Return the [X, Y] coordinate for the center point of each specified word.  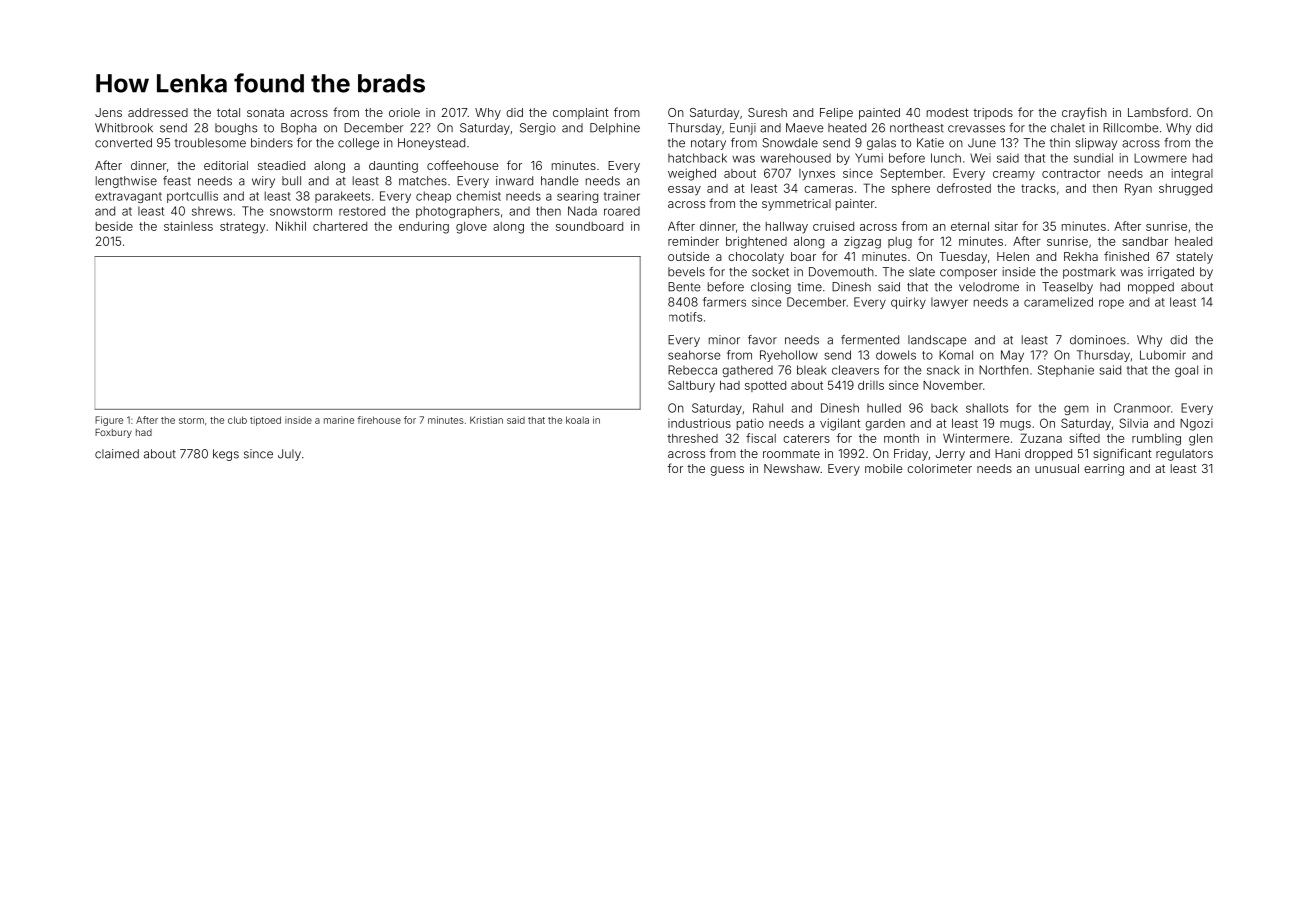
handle [560, 181]
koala [577, 420]
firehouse [379, 420]
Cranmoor [1142, 408]
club [237, 420]
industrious [699, 423]
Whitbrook [124, 128]
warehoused [795, 158]
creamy [1014, 176]
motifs [685, 317]
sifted [1084, 438]
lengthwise [126, 182]
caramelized [1058, 302]
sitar [1006, 226]
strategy [243, 228]
